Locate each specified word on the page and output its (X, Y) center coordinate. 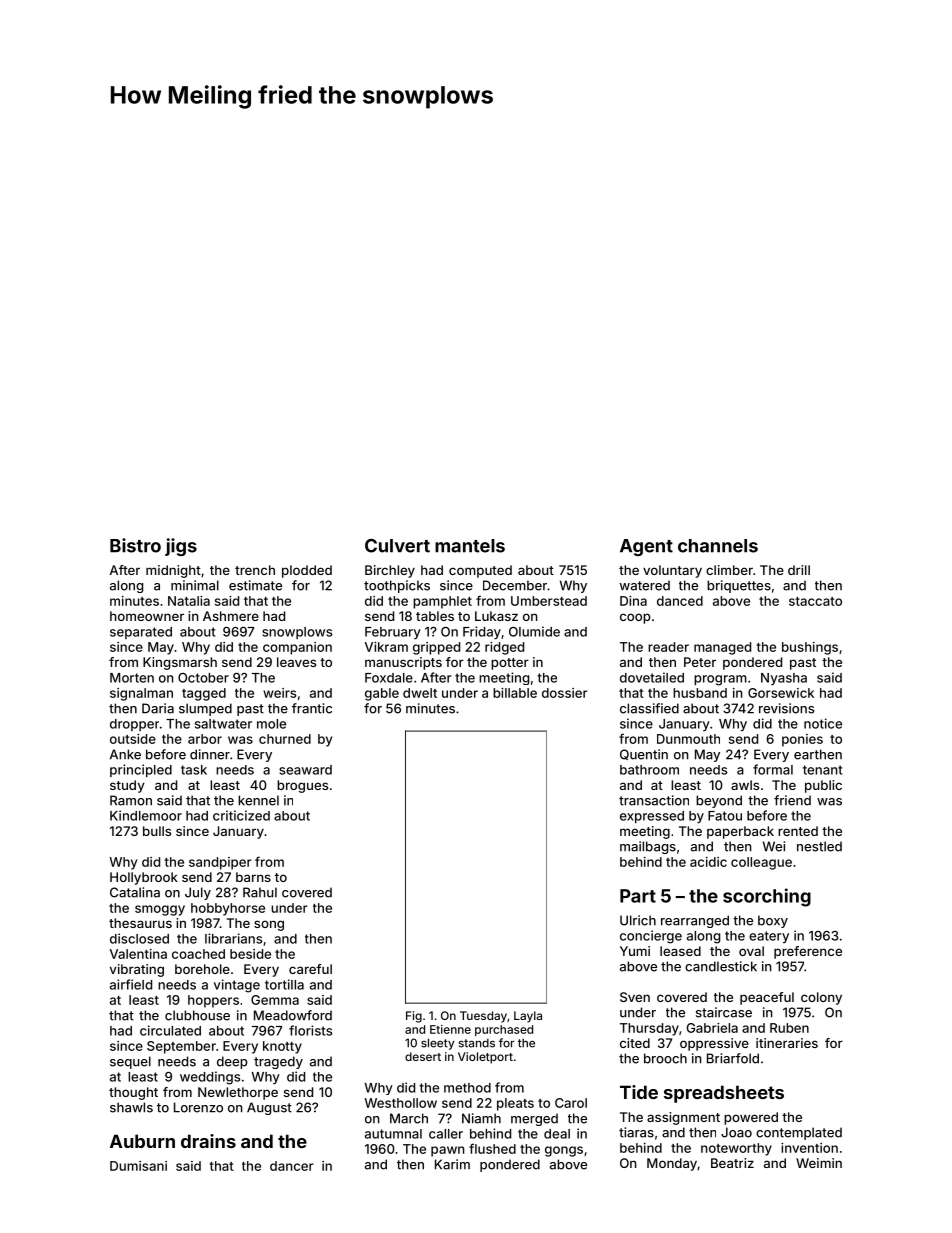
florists (310, 1030)
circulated (170, 1030)
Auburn (142, 1141)
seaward (305, 770)
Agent (646, 547)
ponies (802, 740)
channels (718, 546)
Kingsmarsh (180, 663)
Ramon (131, 800)
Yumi (635, 951)
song (269, 925)
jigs (181, 547)
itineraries (787, 1043)
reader (668, 647)
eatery (769, 937)
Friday (482, 632)
